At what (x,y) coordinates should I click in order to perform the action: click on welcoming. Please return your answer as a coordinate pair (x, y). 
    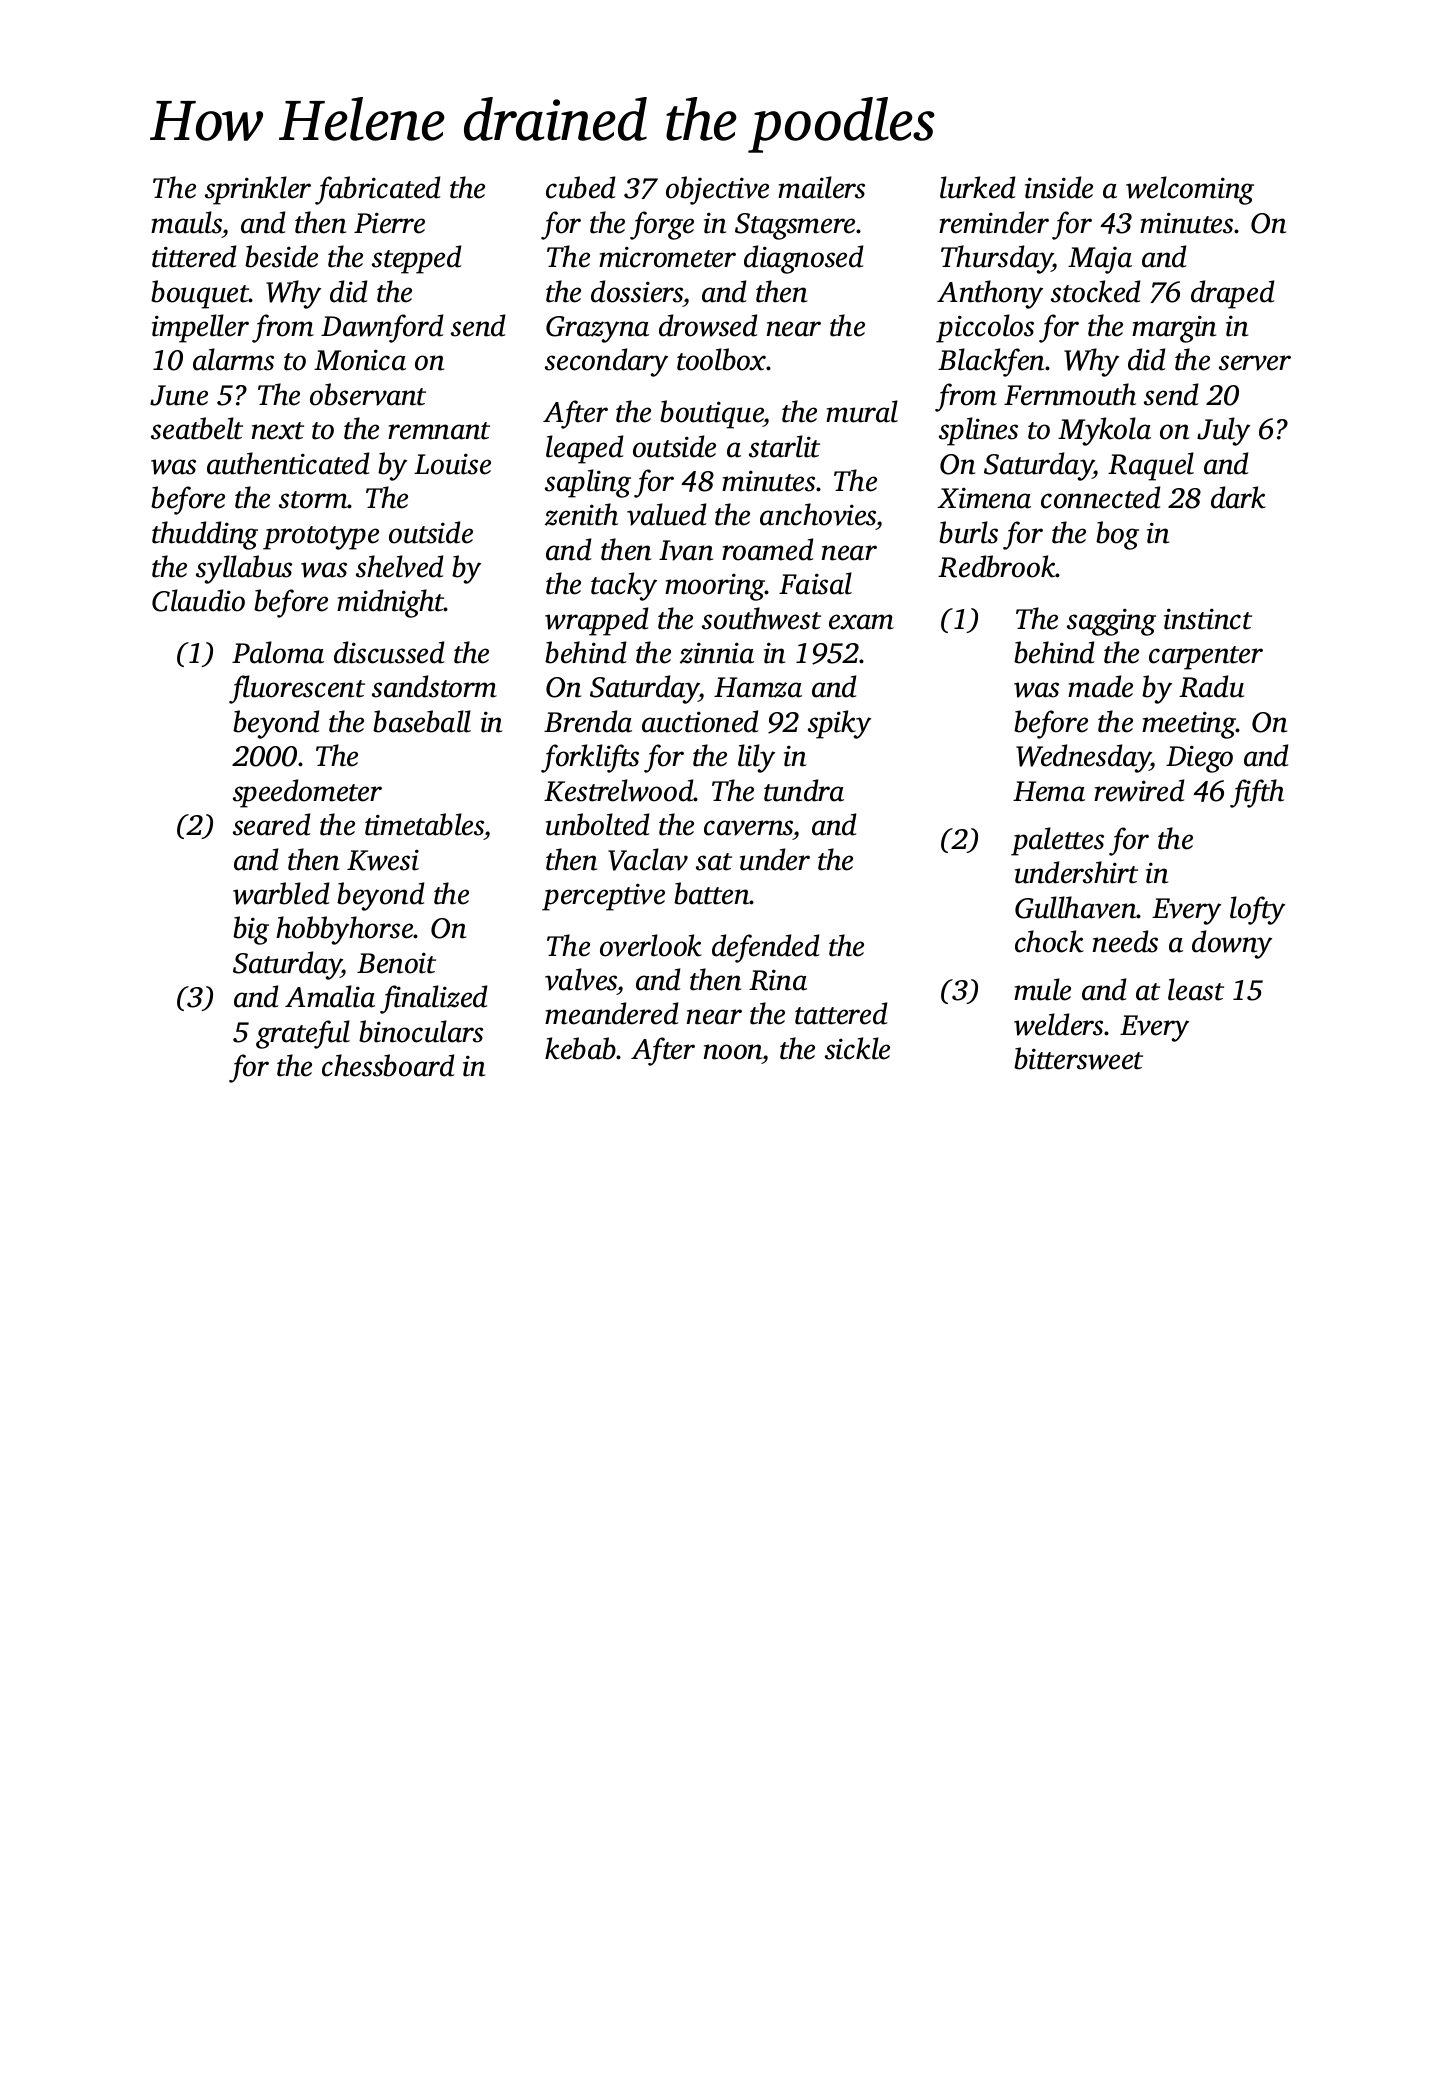
    Looking at the image, I should click on (1190, 190).
